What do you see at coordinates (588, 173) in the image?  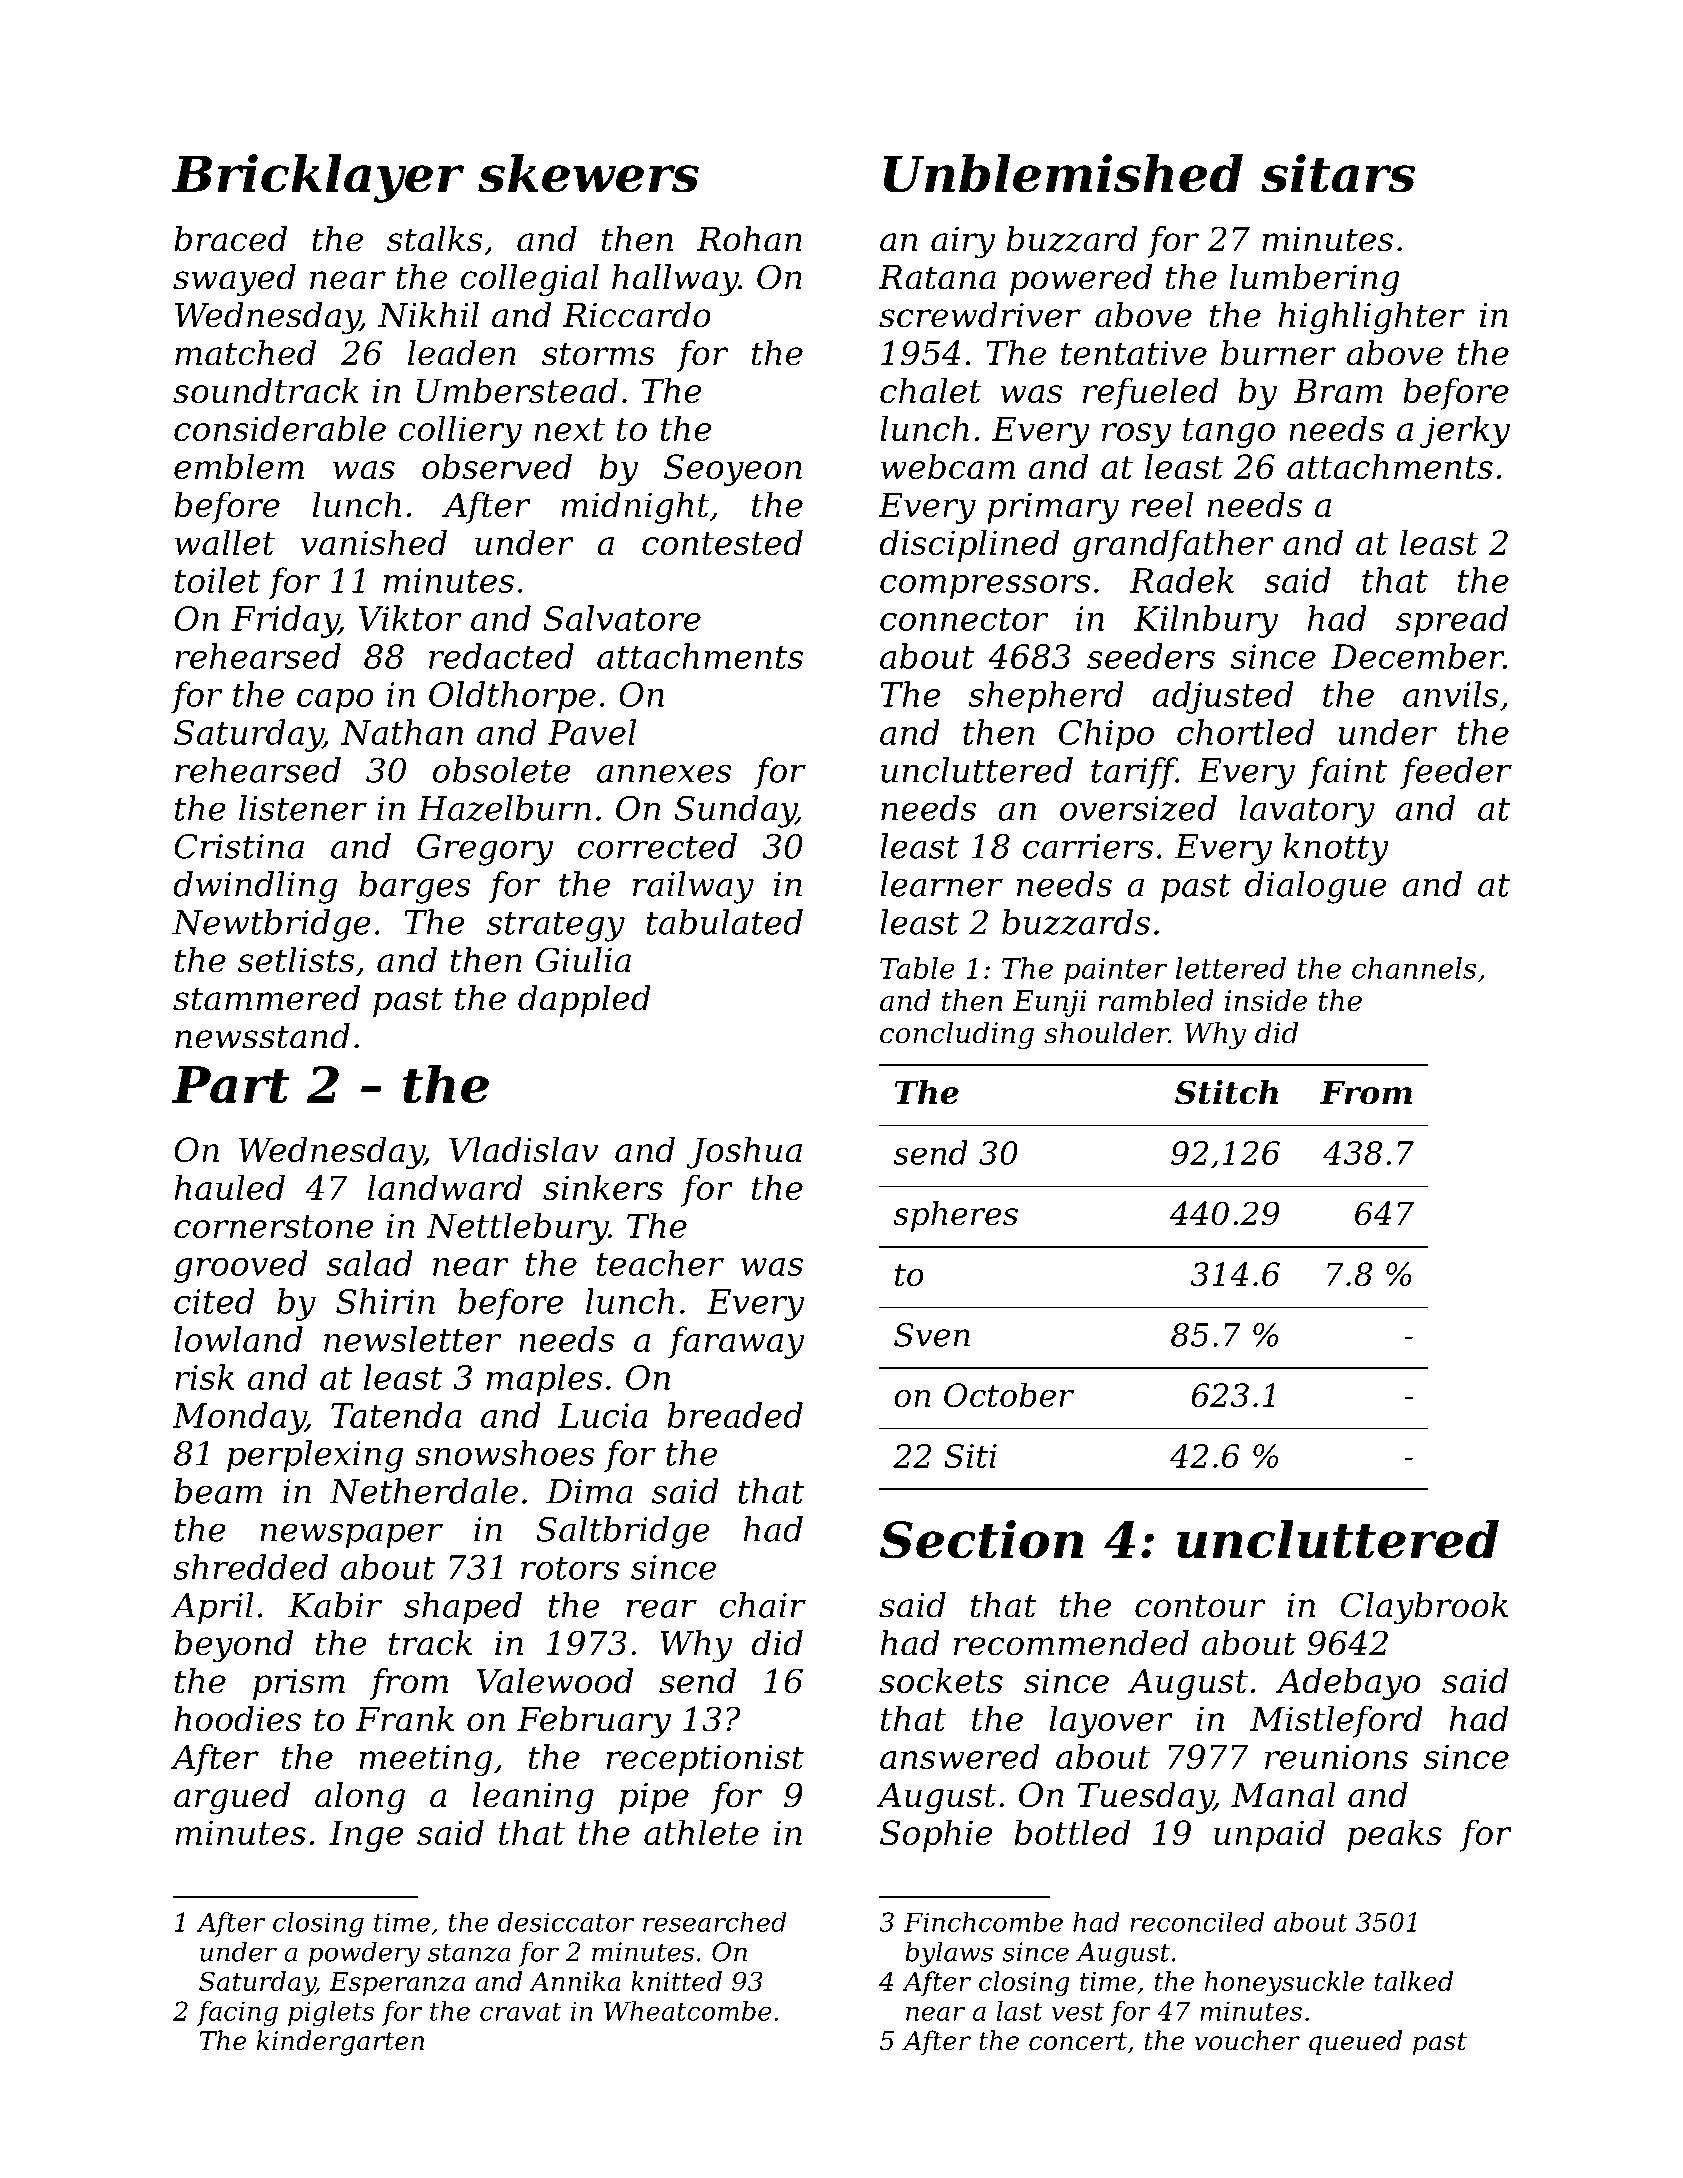 I see `skewers` at bounding box center [588, 173].
